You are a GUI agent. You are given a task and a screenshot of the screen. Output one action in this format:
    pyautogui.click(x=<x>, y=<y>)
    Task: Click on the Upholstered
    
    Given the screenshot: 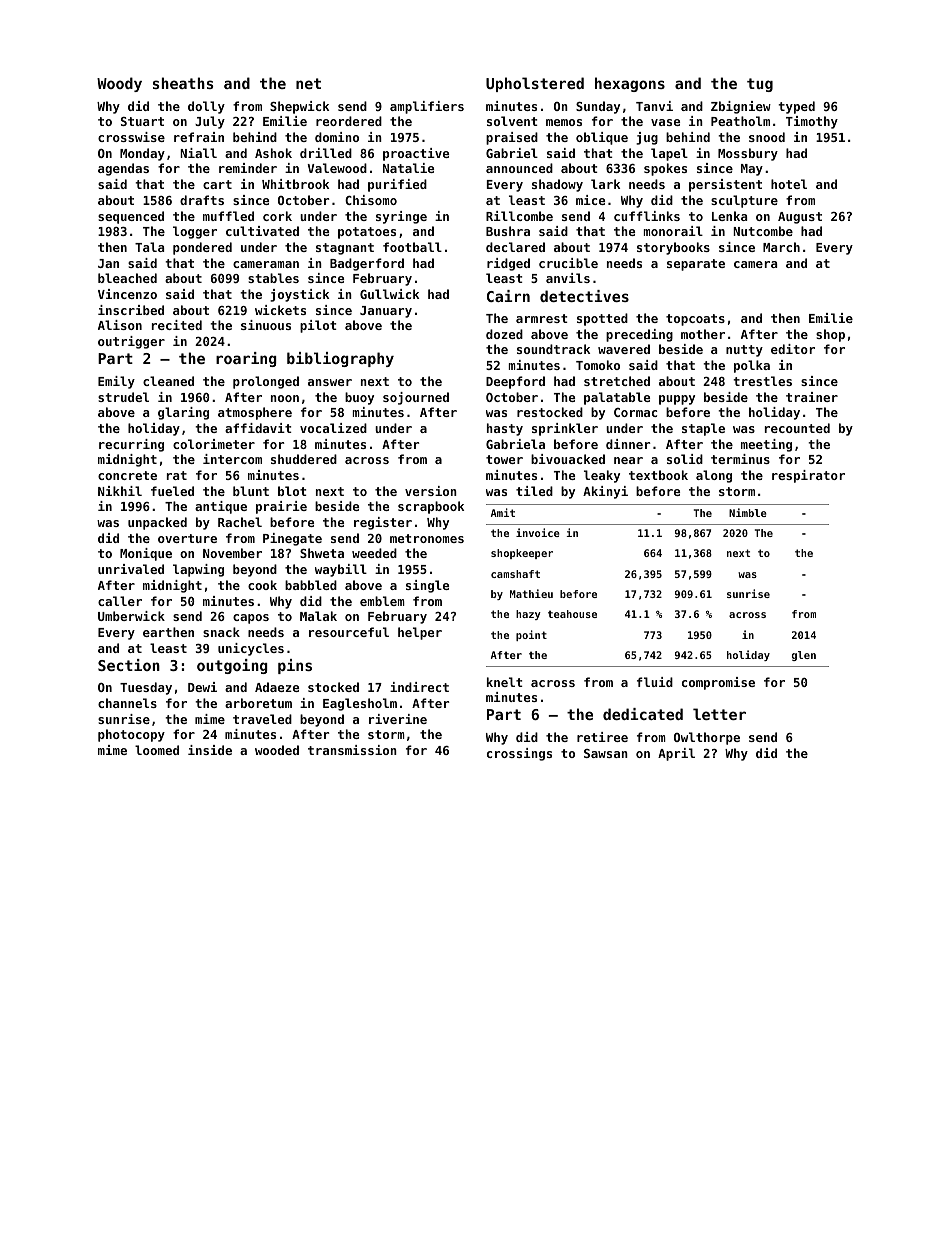 What is the action you would take?
    pyautogui.click(x=535, y=84)
